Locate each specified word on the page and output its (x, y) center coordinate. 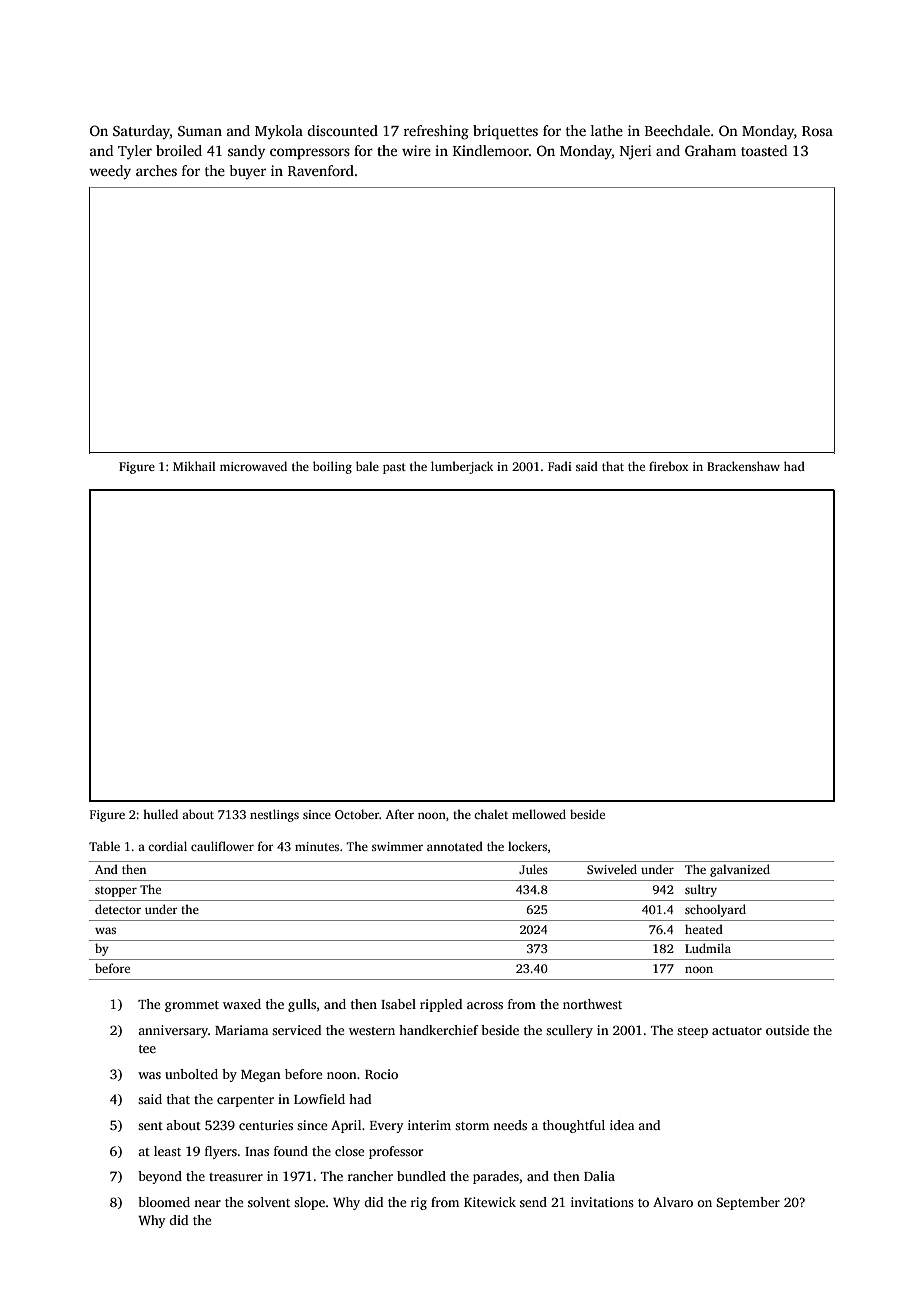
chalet (491, 814)
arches (156, 170)
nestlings (274, 815)
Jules (533, 869)
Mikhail (194, 466)
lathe (607, 130)
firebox (668, 466)
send (533, 1202)
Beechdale (677, 130)
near (207, 1203)
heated (704, 929)
